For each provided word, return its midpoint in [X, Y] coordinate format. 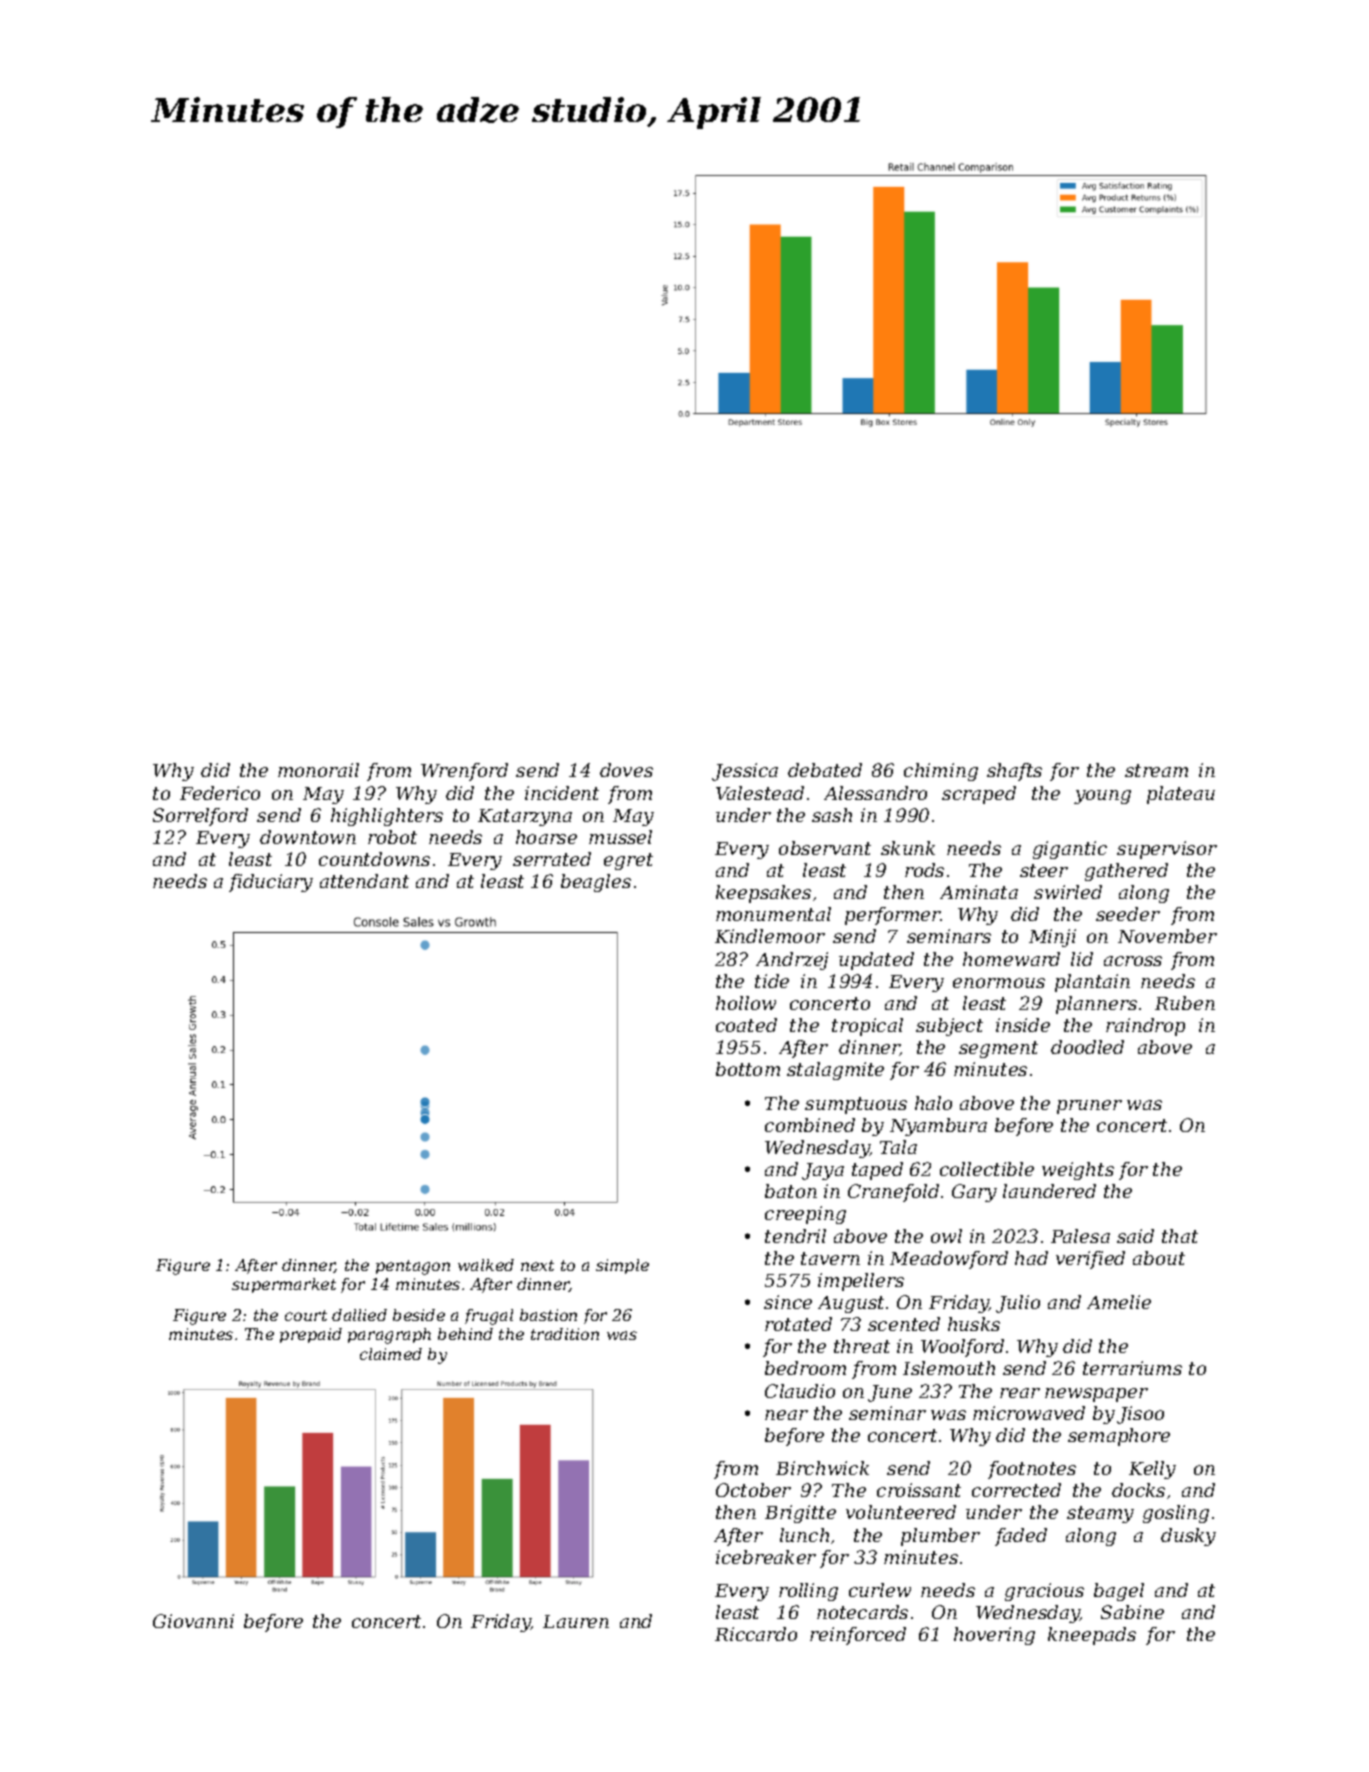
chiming [941, 772]
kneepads [1092, 1636]
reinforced [858, 1636]
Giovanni [193, 1621]
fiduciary [271, 883]
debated [825, 770]
